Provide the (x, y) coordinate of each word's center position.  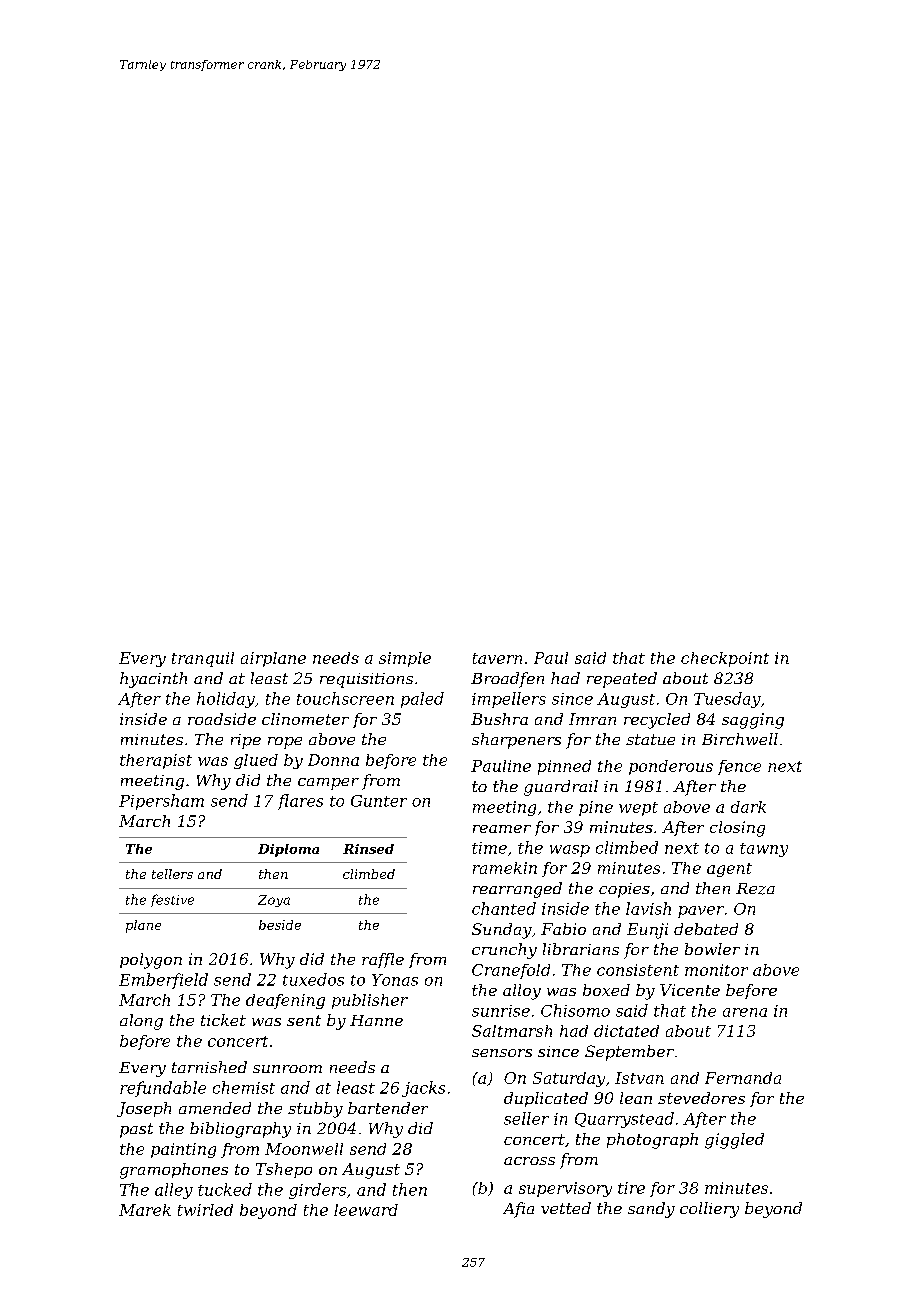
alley (174, 1191)
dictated (626, 1031)
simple (405, 659)
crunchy (504, 951)
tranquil (203, 659)
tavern (497, 658)
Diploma (288, 850)
